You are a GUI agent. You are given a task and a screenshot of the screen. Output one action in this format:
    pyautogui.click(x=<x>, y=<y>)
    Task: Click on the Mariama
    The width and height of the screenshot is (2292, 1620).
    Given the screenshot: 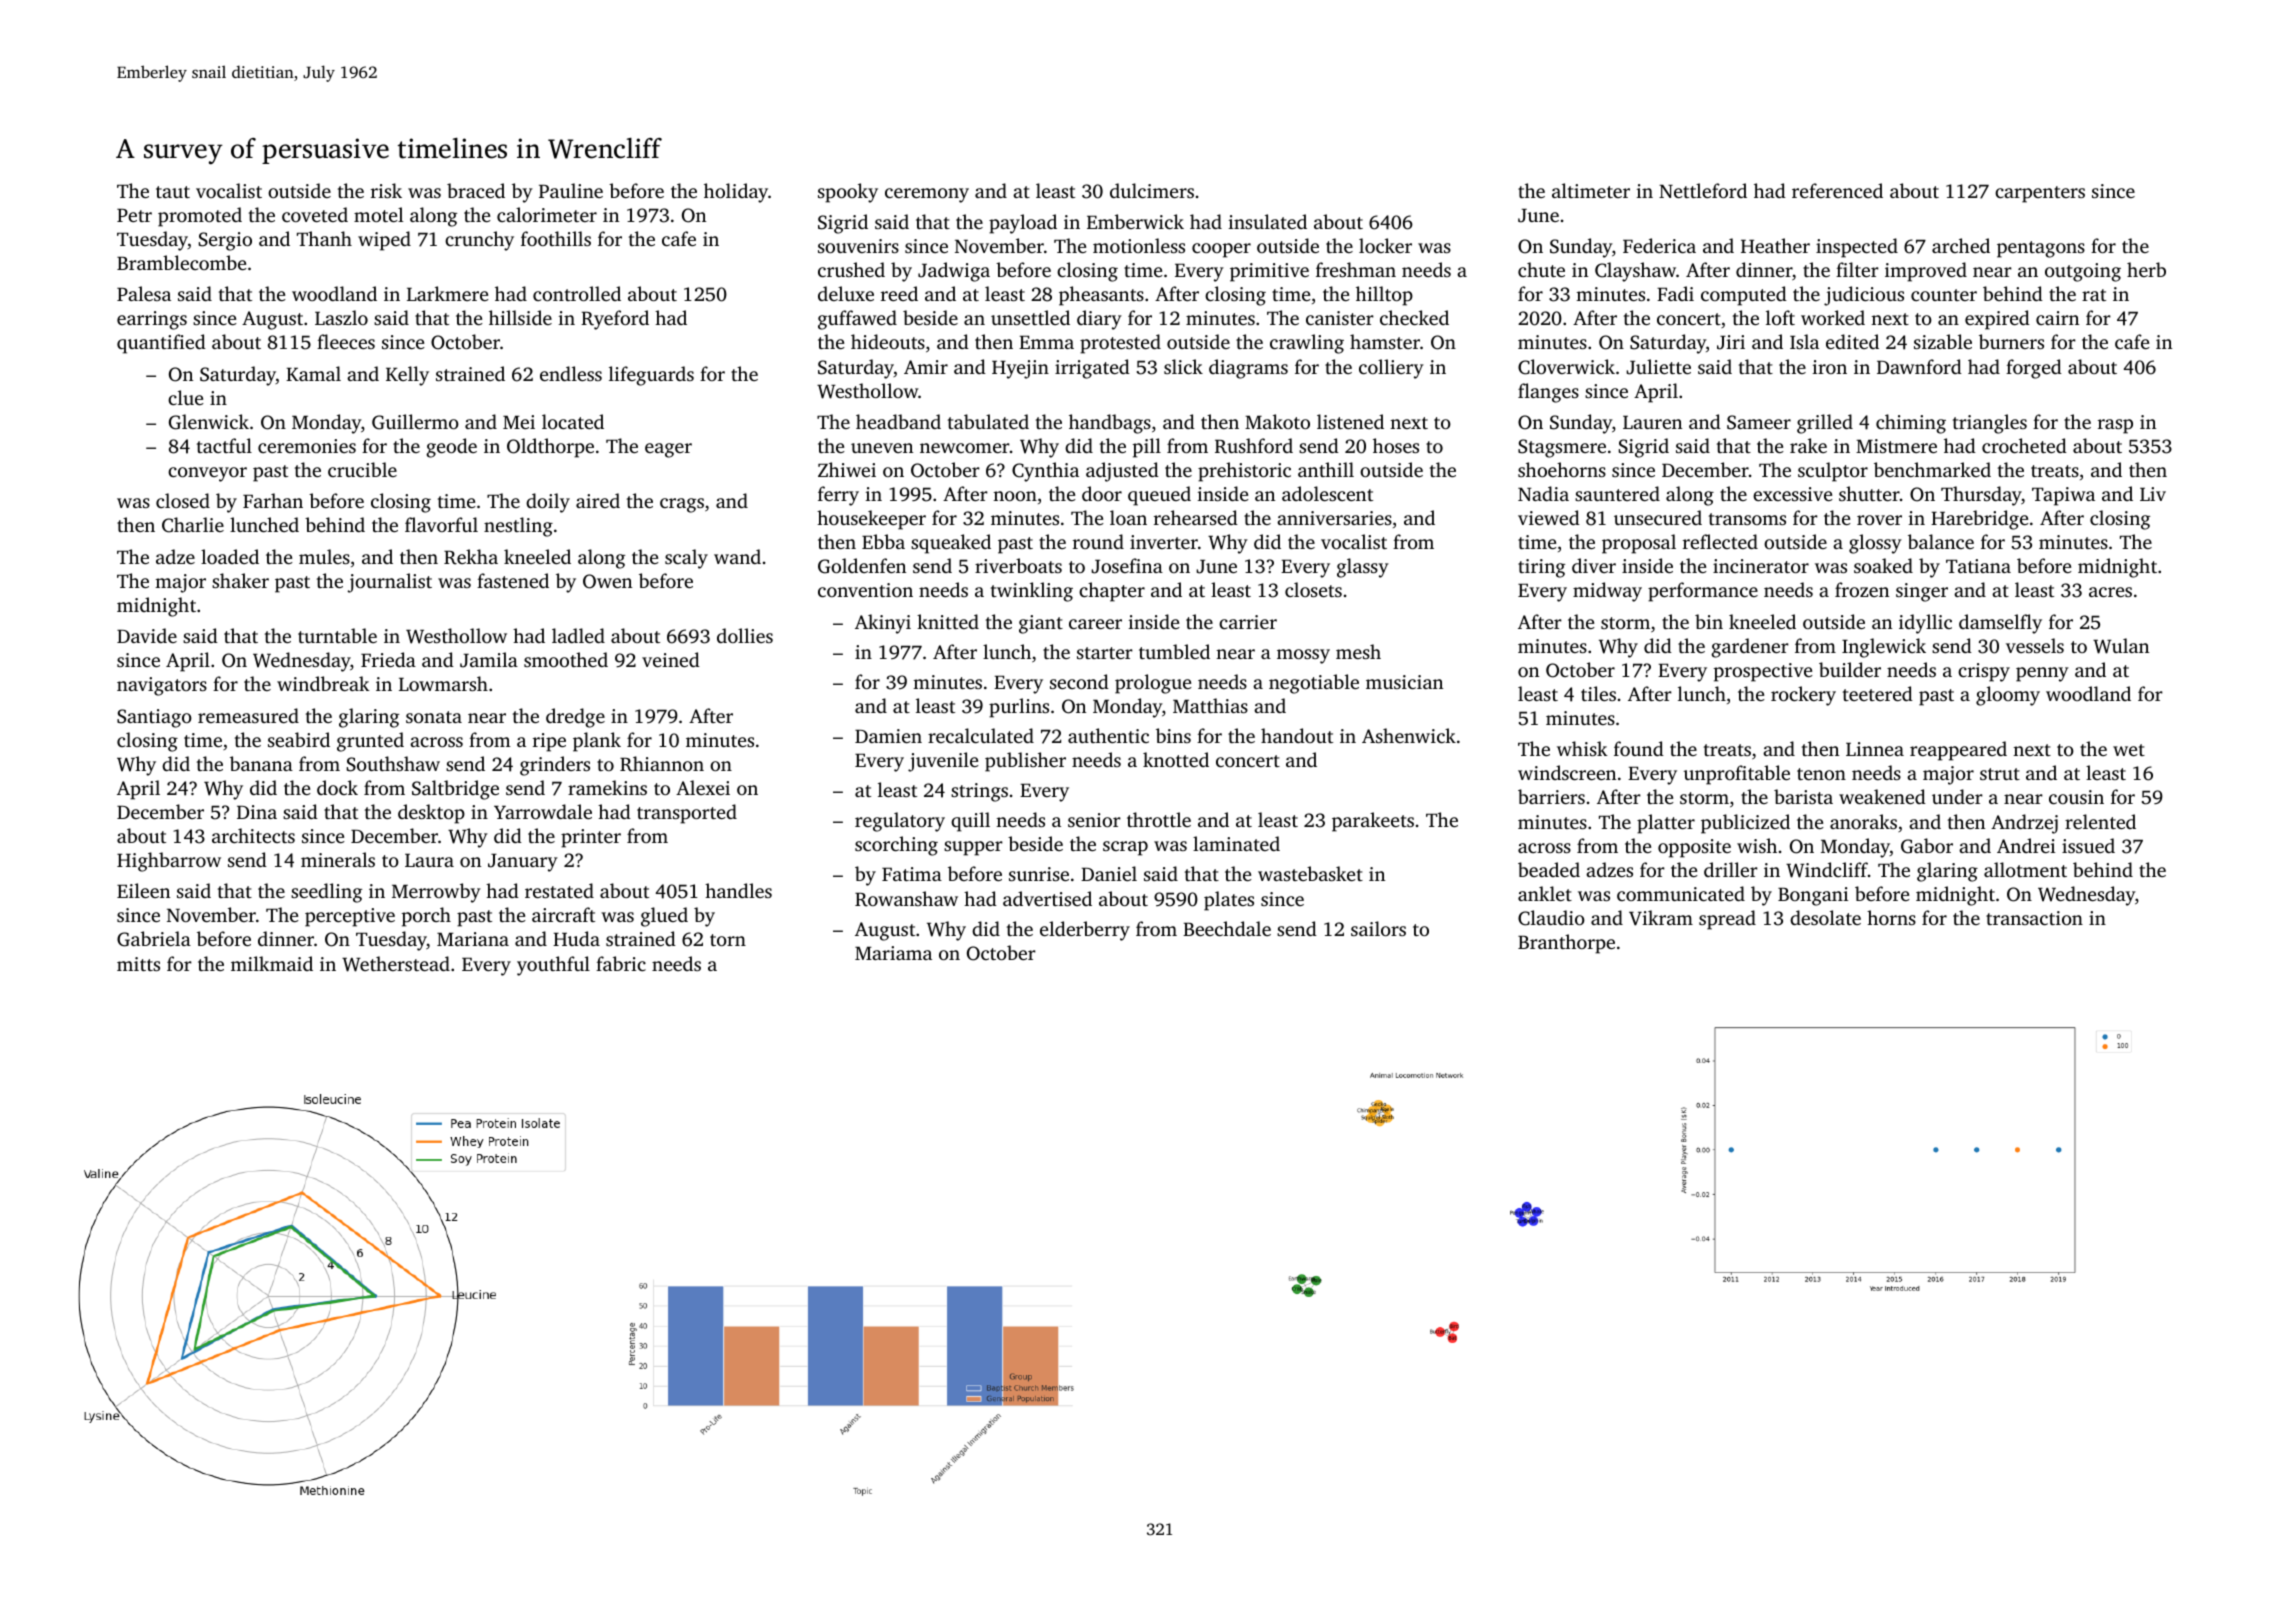 What is the action you would take?
    pyautogui.click(x=893, y=953)
